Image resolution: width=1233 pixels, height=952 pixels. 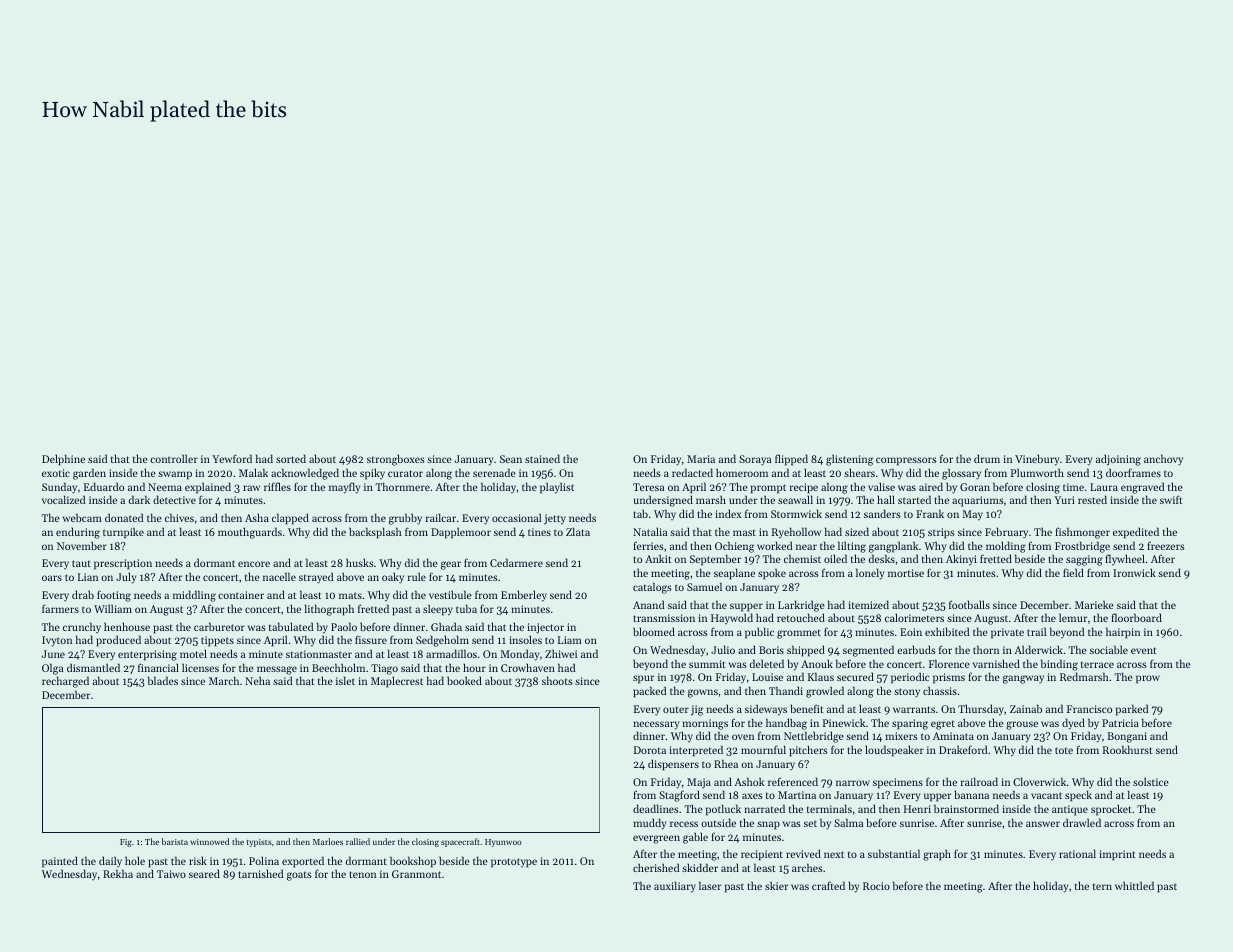 What do you see at coordinates (328, 841) in the image?
I see `Marloes` at bounding box center [328, 841].
